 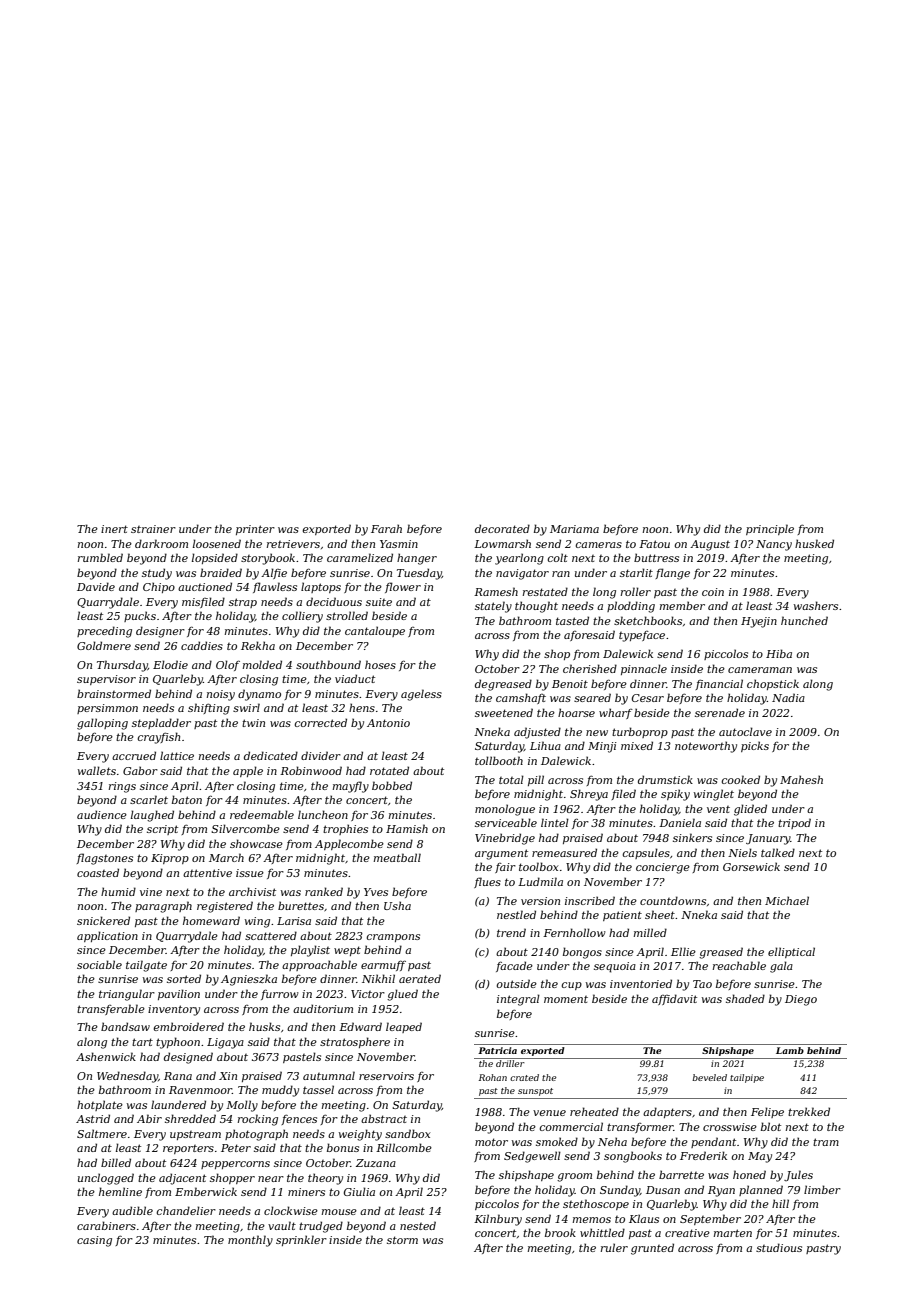 What do you see at coordinates (642, 636) in the image?
I see `typeface` at bounding box center [642, 636].
